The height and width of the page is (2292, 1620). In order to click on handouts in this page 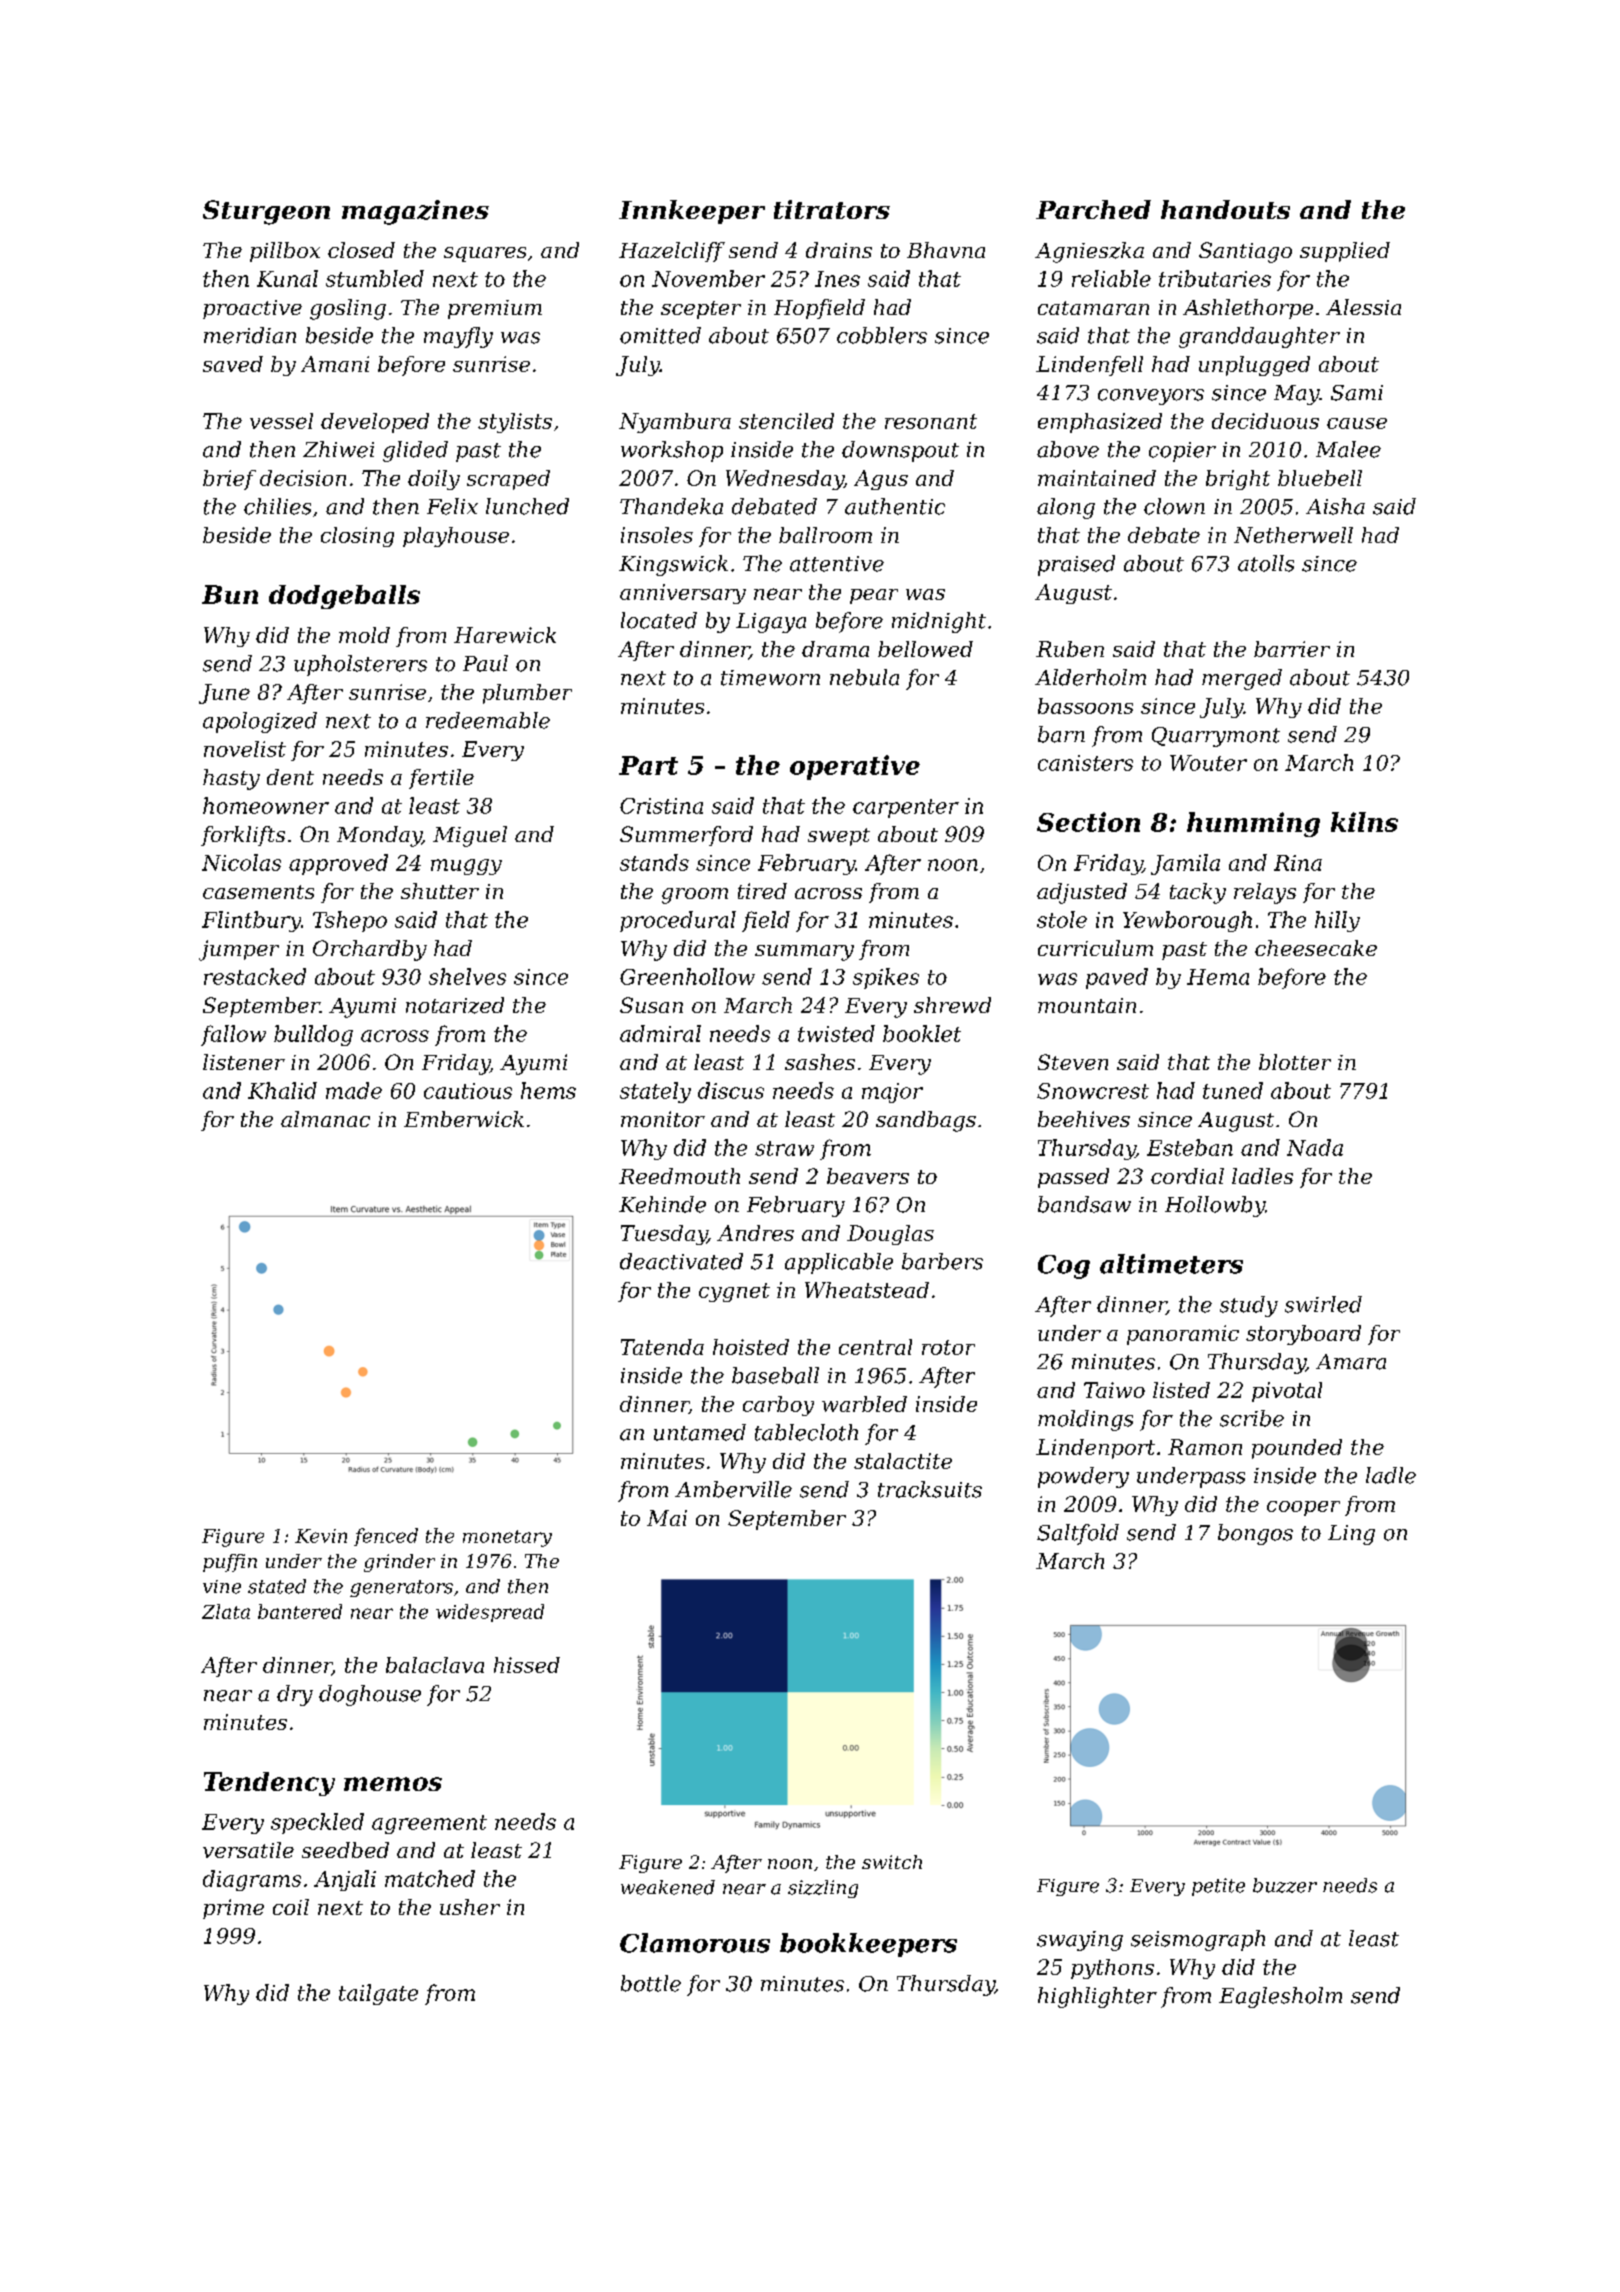, I will do `click(1225, 209)`.
